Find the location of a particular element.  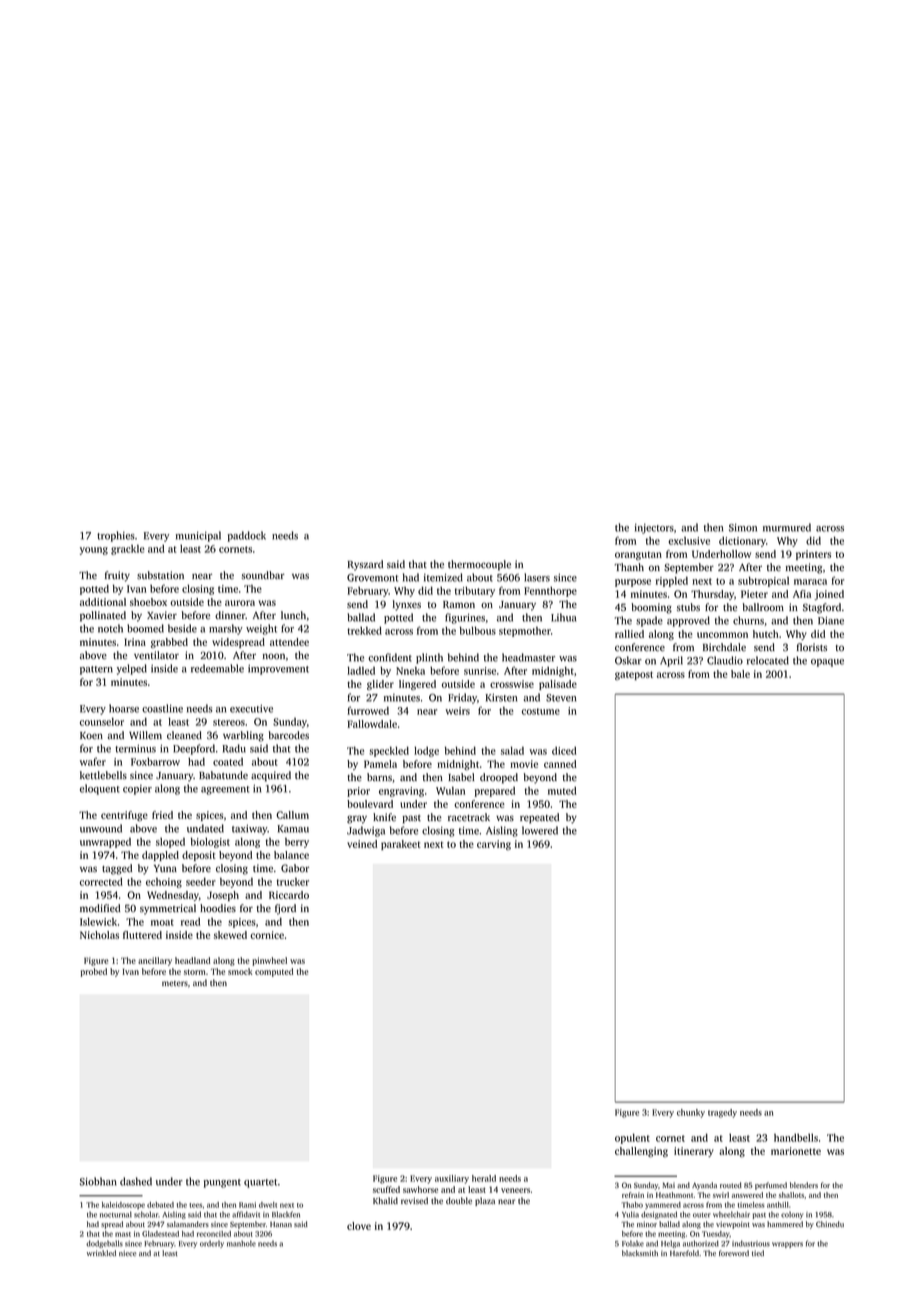

dappled is located at coordinates (160, 856).
